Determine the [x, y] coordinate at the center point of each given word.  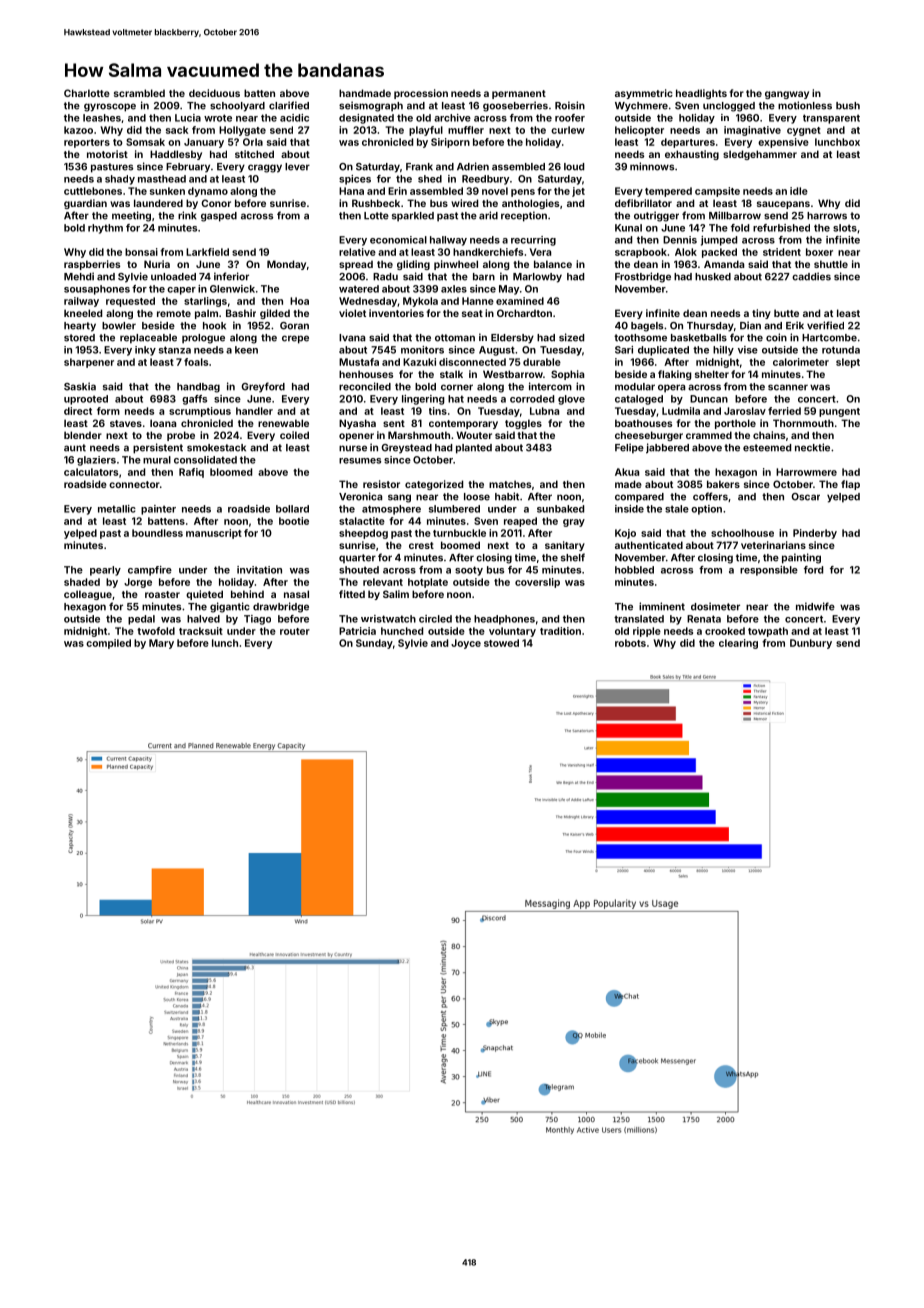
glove [571, 400]
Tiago [257, 620]
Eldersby [512, 339]
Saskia [80, 386]
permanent [519, 94]
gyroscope [110, 107]
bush [848, 106]
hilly [723, 351]
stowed [501, 643]
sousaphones [97, 290]
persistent [158, 448]
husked [713, 277]
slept [848, 363]
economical [398, 240]
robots [630, 643]
